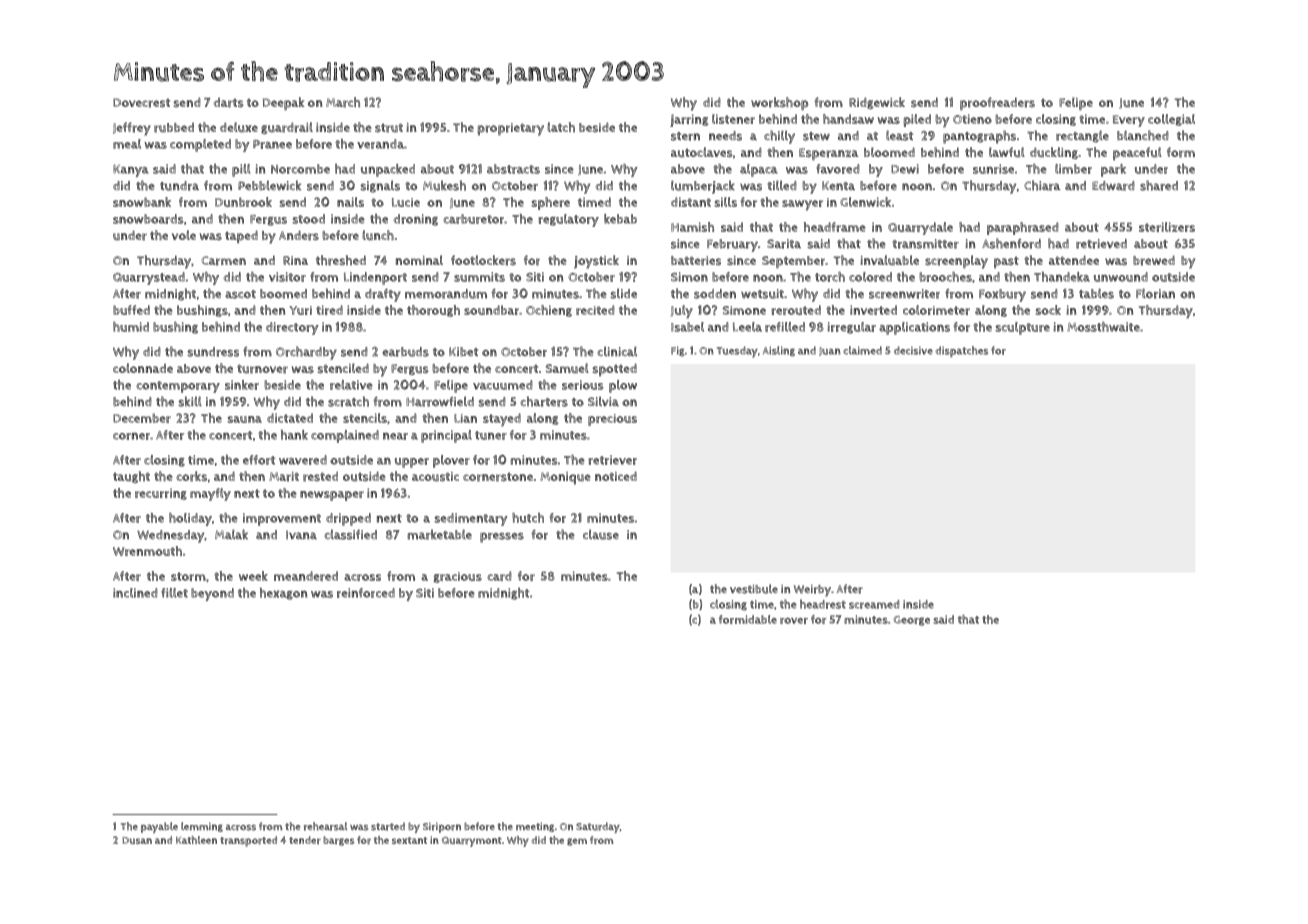  What do you see at coordinates (702, 152) in the screenshot?
I see `autoclaves` at bounding box center [702, 152].
